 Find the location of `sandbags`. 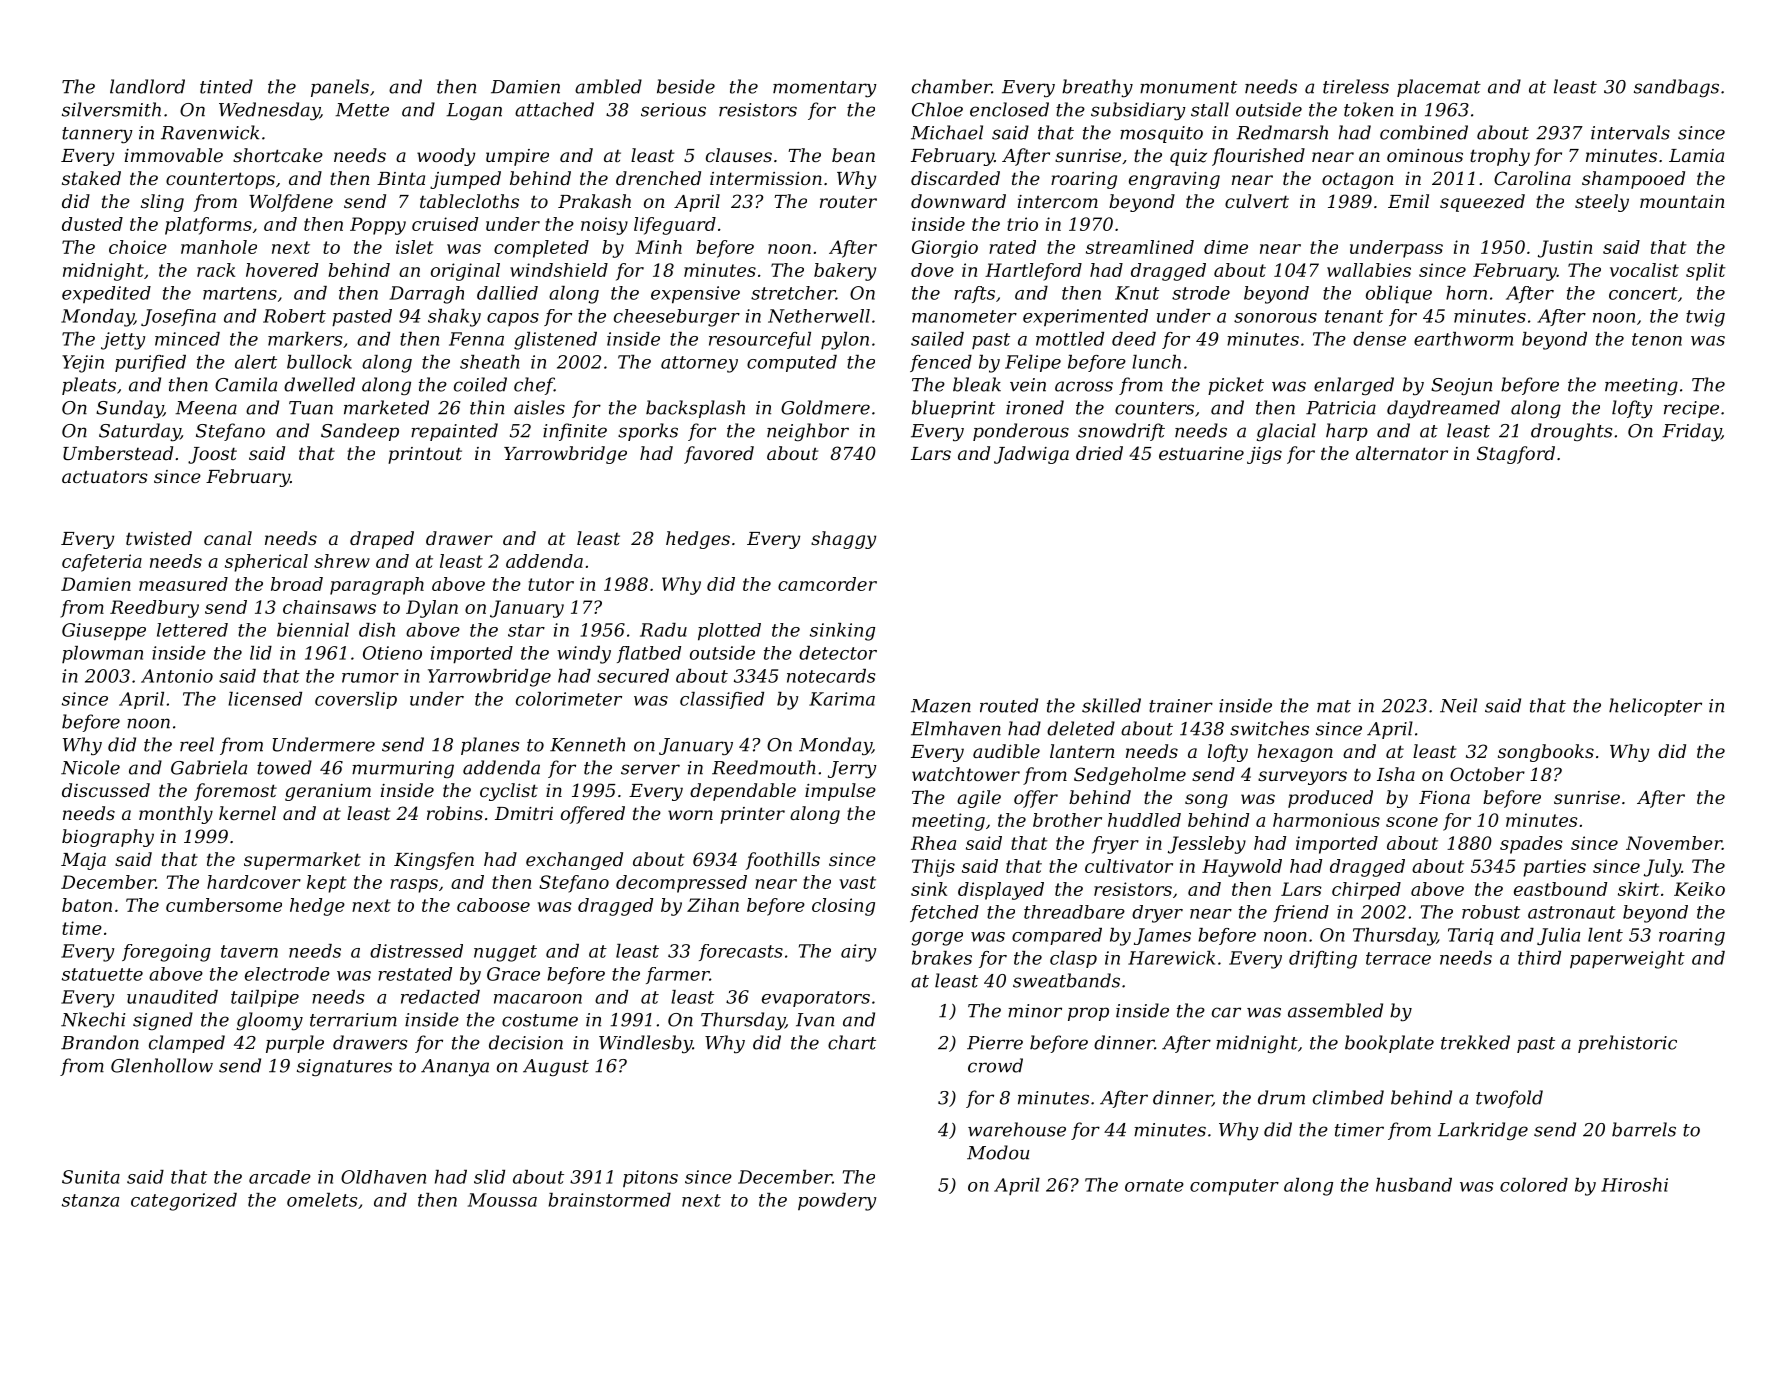

sandbags is located at coordinates (1676, 88).
